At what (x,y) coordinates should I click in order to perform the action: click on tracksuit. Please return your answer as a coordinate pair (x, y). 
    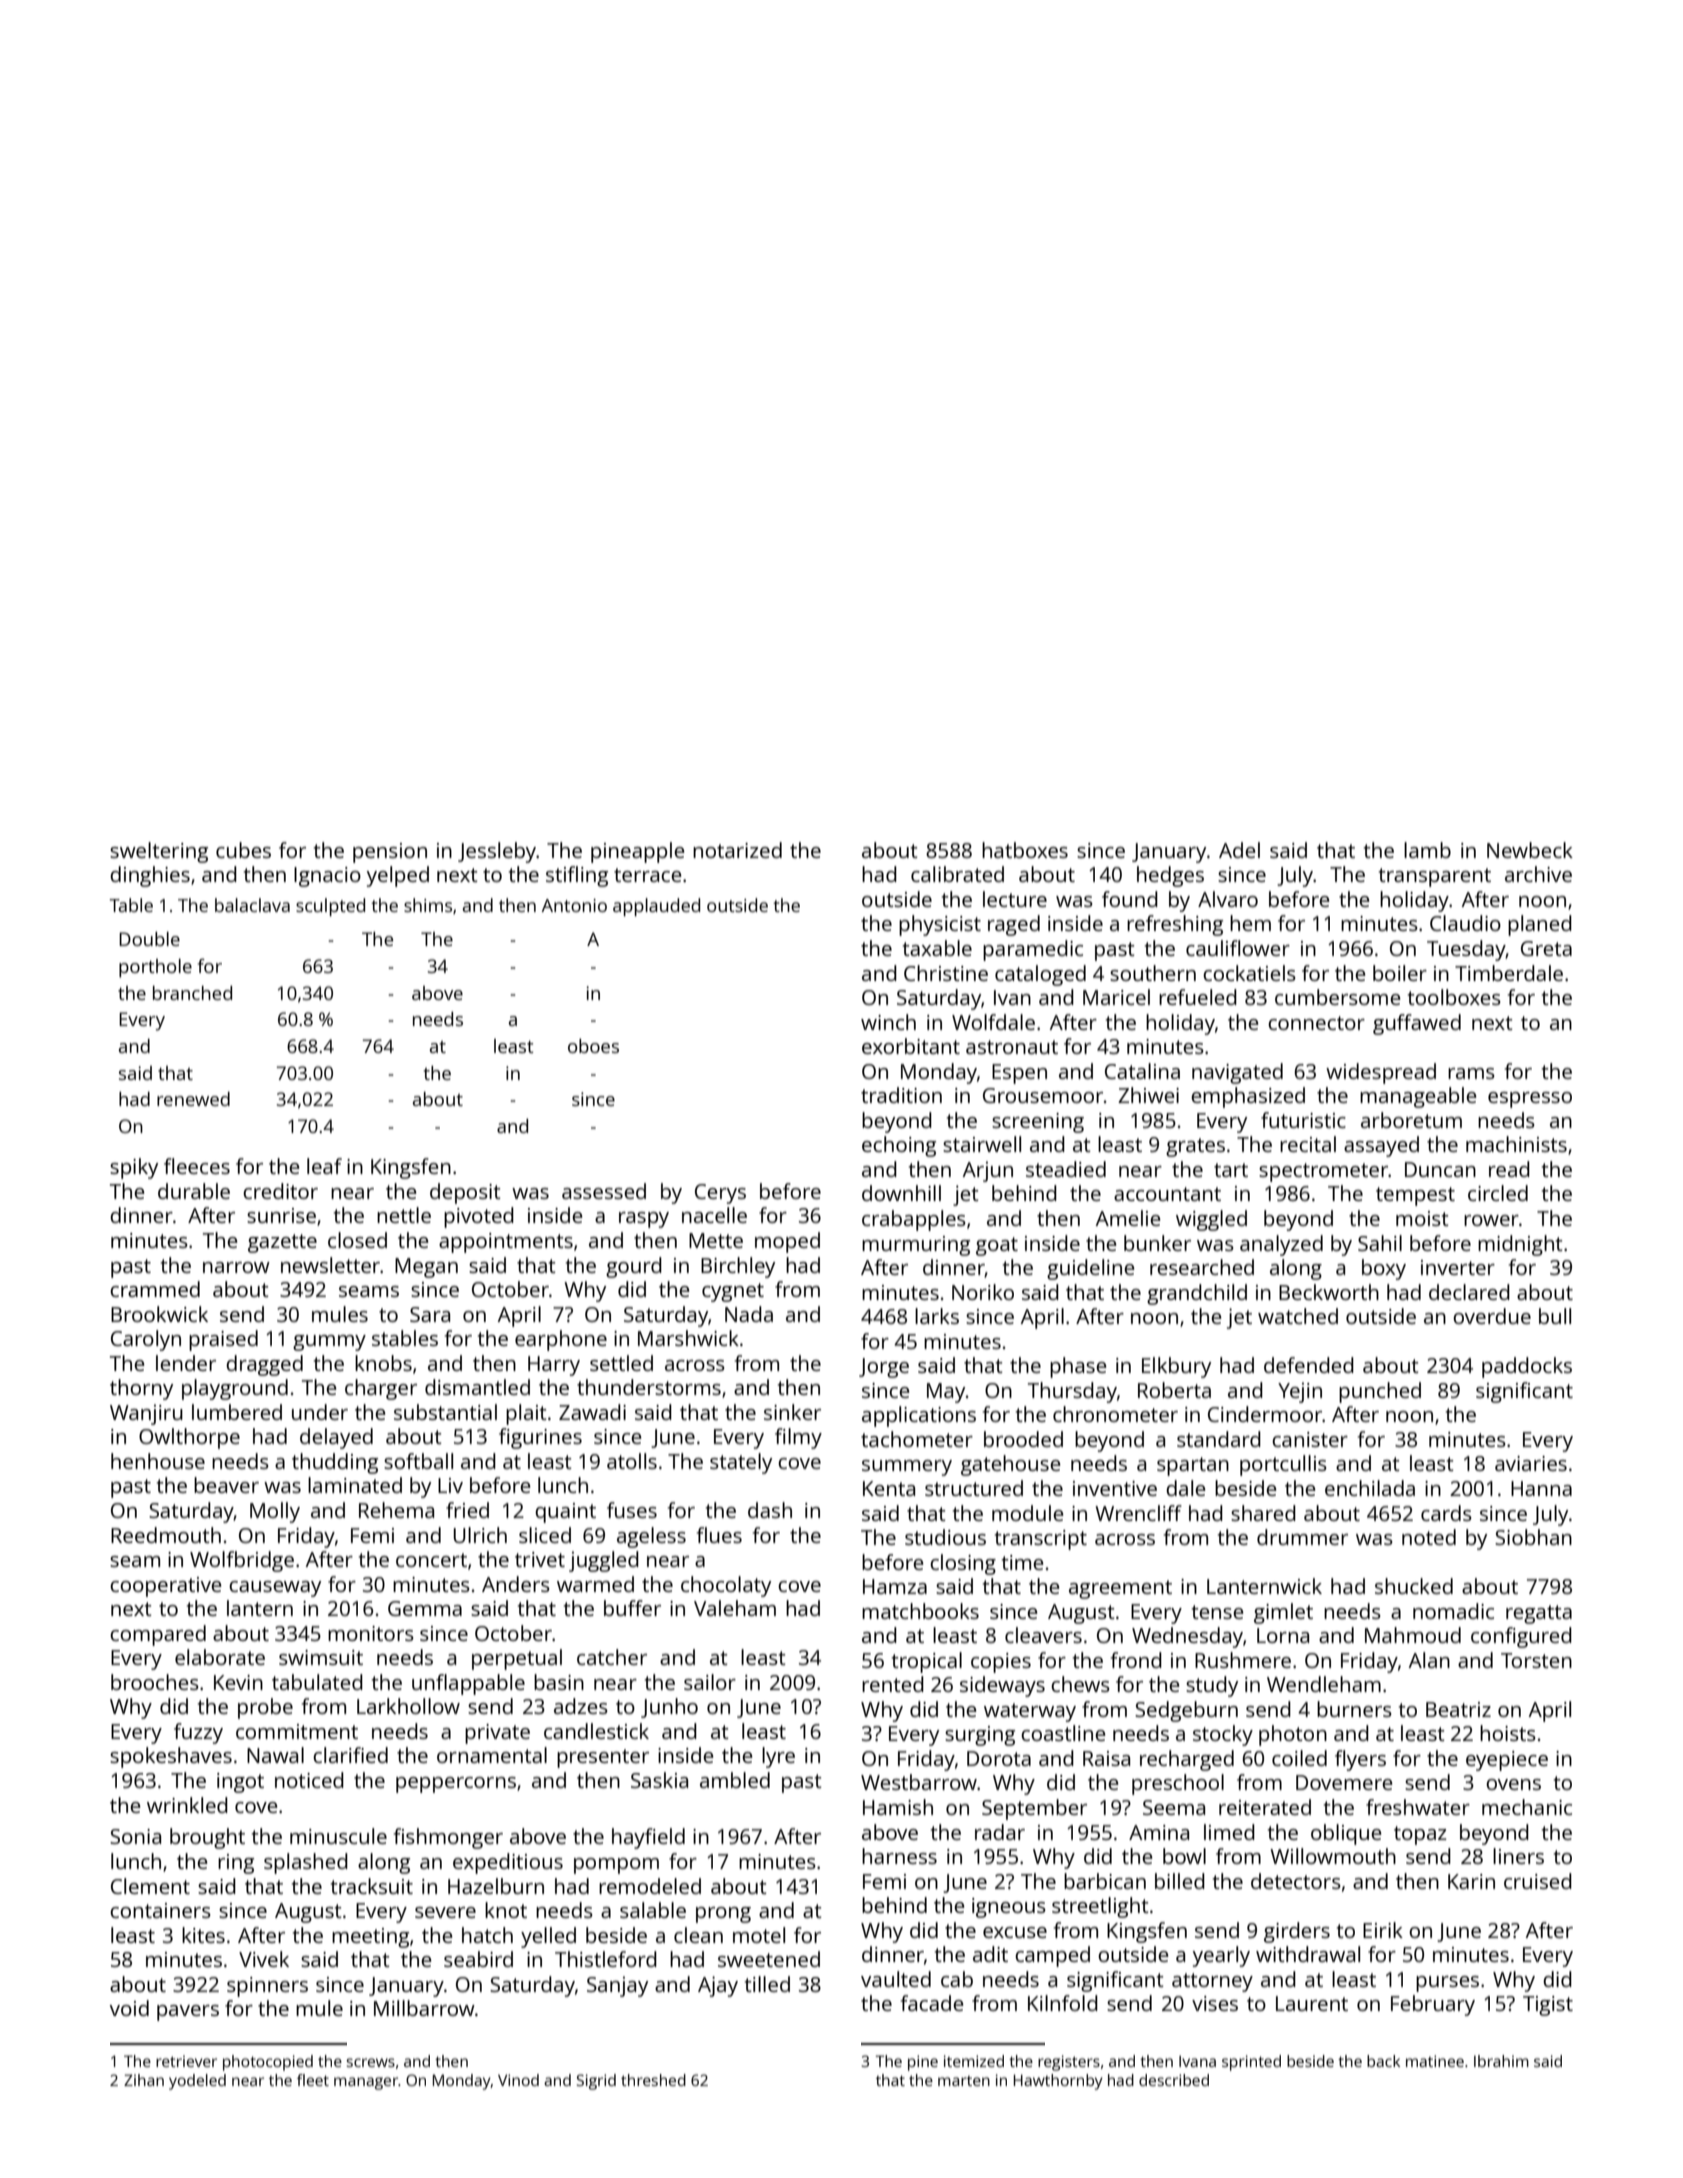
    Looking at the image, I should click on (372, 1886).
